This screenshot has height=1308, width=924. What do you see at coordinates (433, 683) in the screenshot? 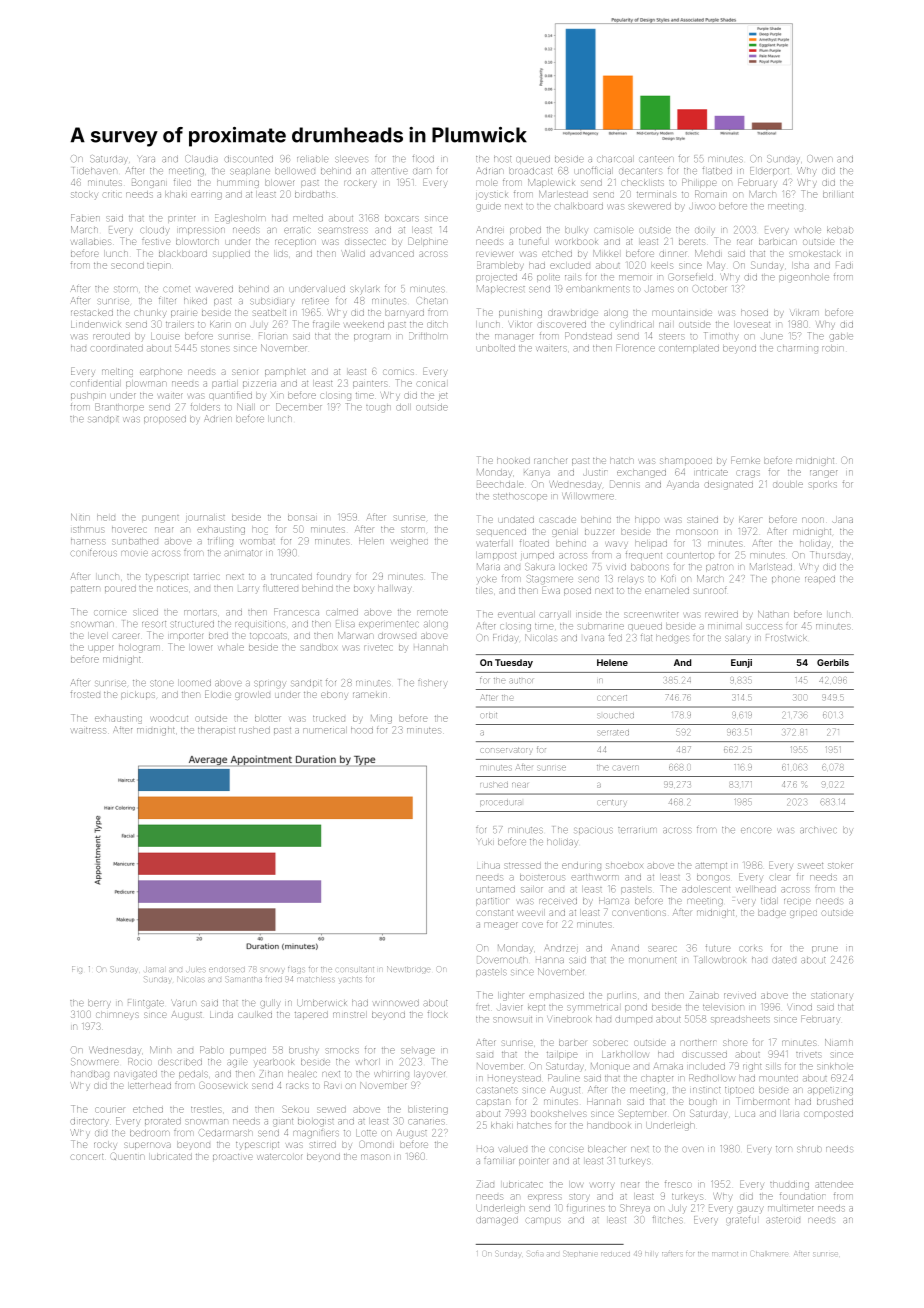
I see `fishery` at bounding box center [433, 683].
